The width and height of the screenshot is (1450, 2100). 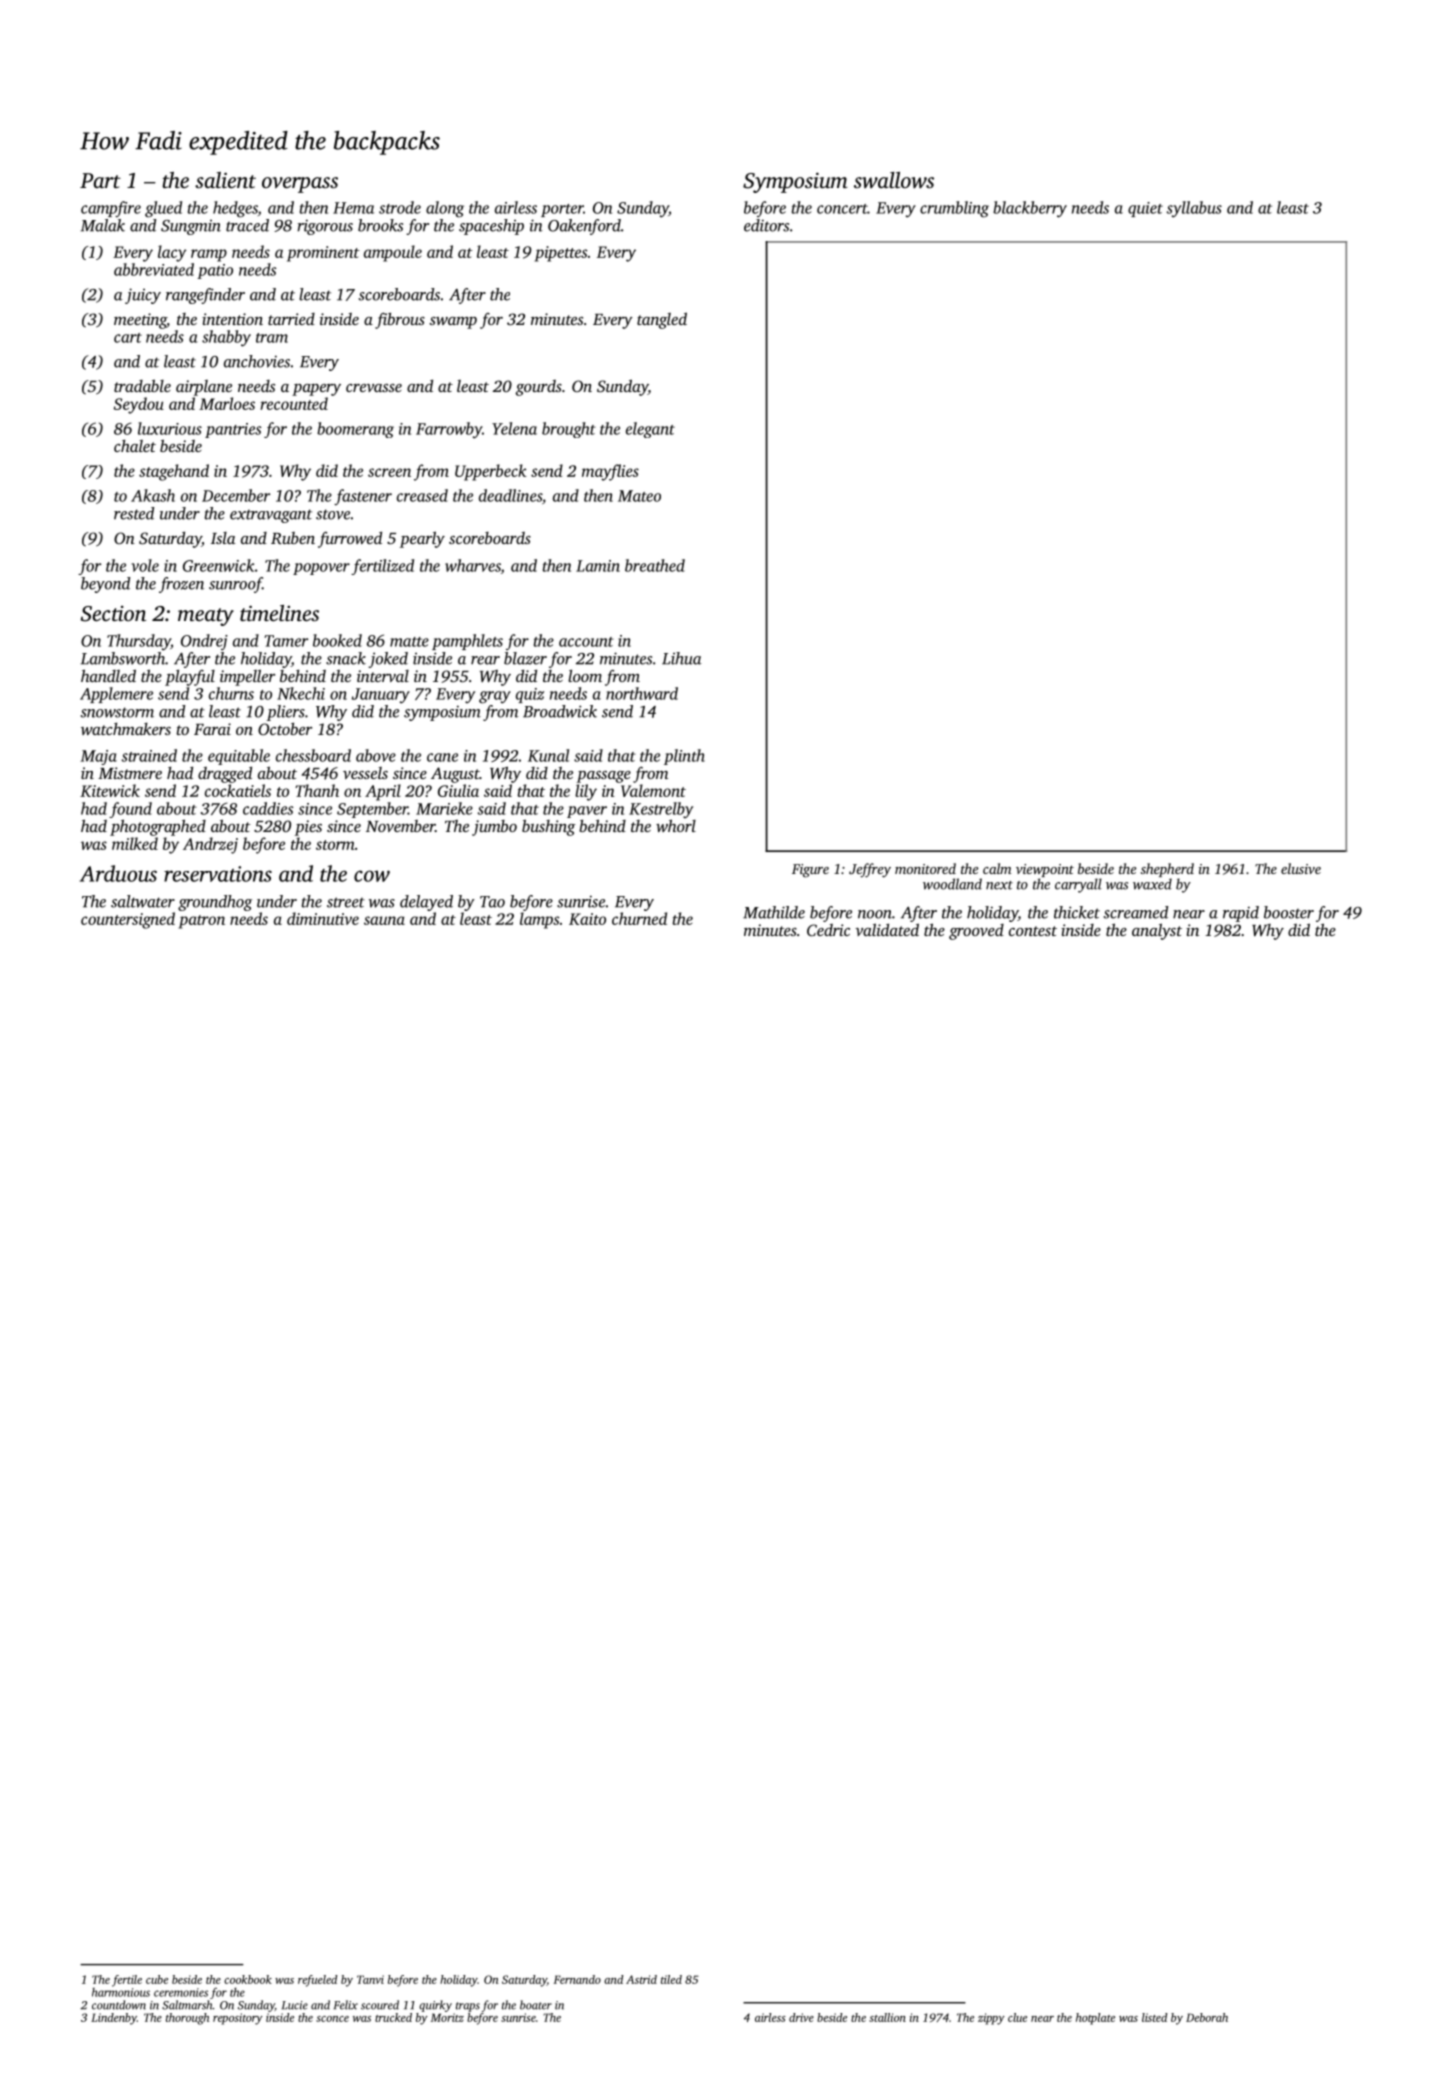 I want to click on analyst, so click(x=1157, y=931).
